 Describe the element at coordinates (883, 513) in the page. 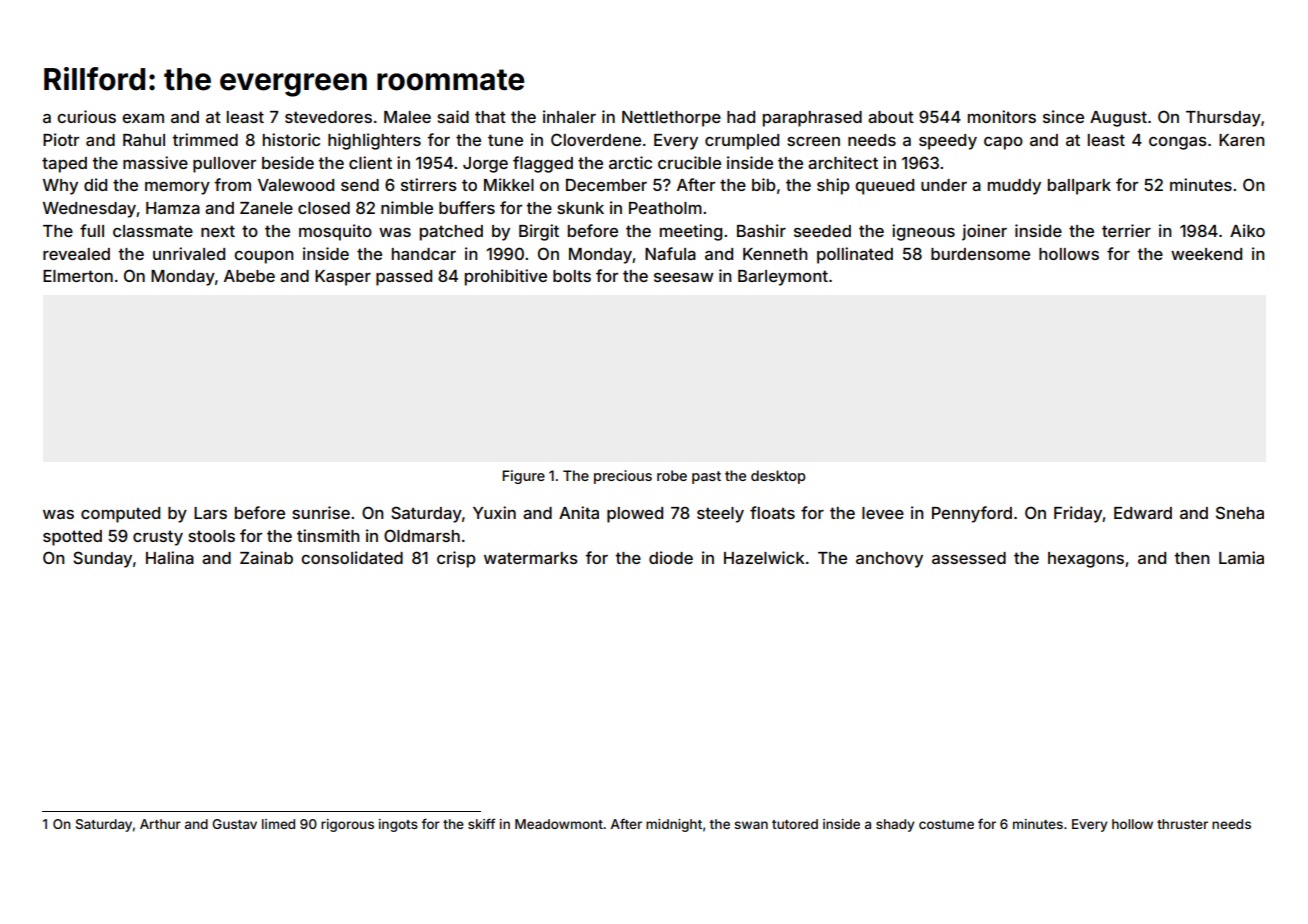

I see `levee` at that location.
